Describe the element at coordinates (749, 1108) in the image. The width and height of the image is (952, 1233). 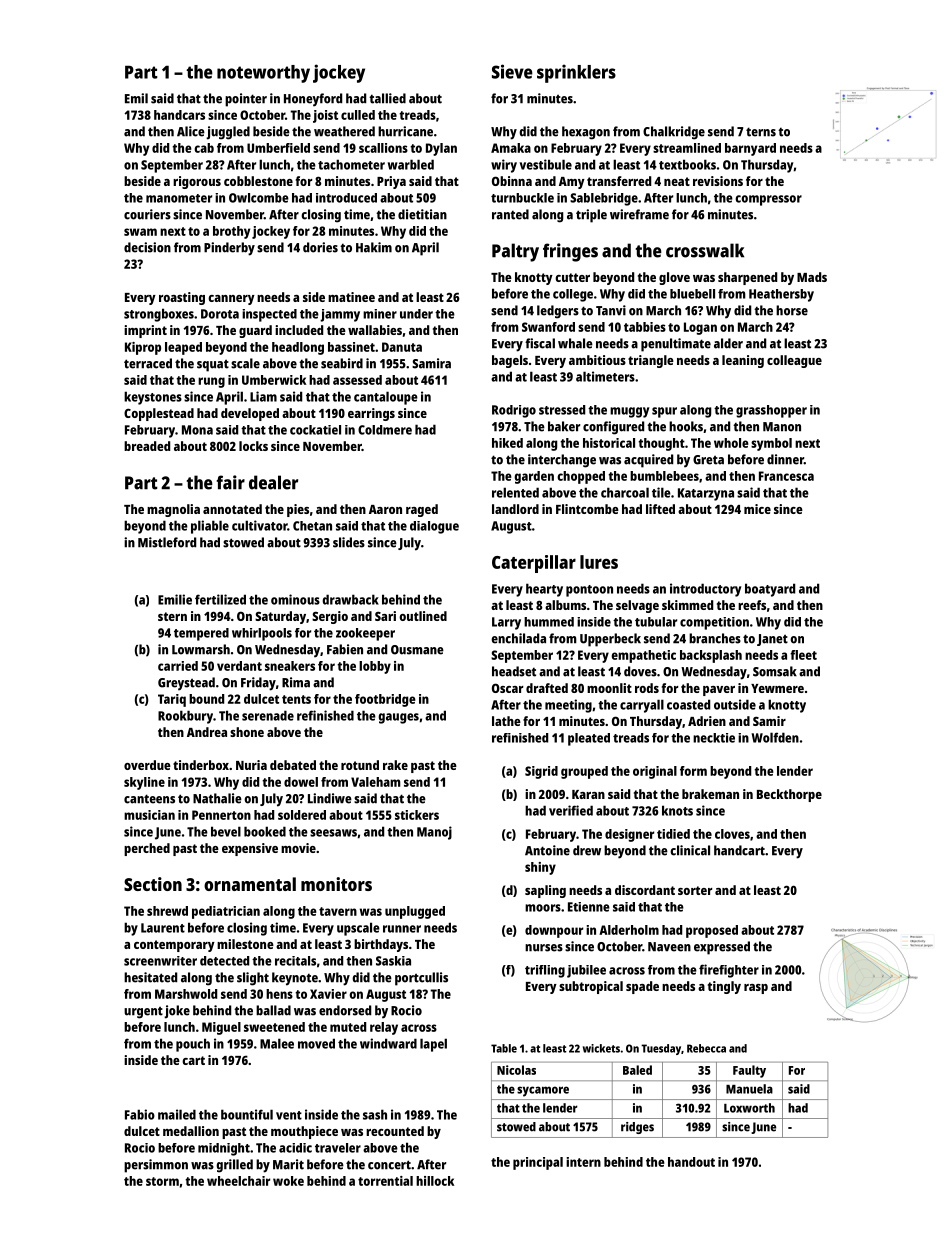
I see `Loxworth` at that location.
